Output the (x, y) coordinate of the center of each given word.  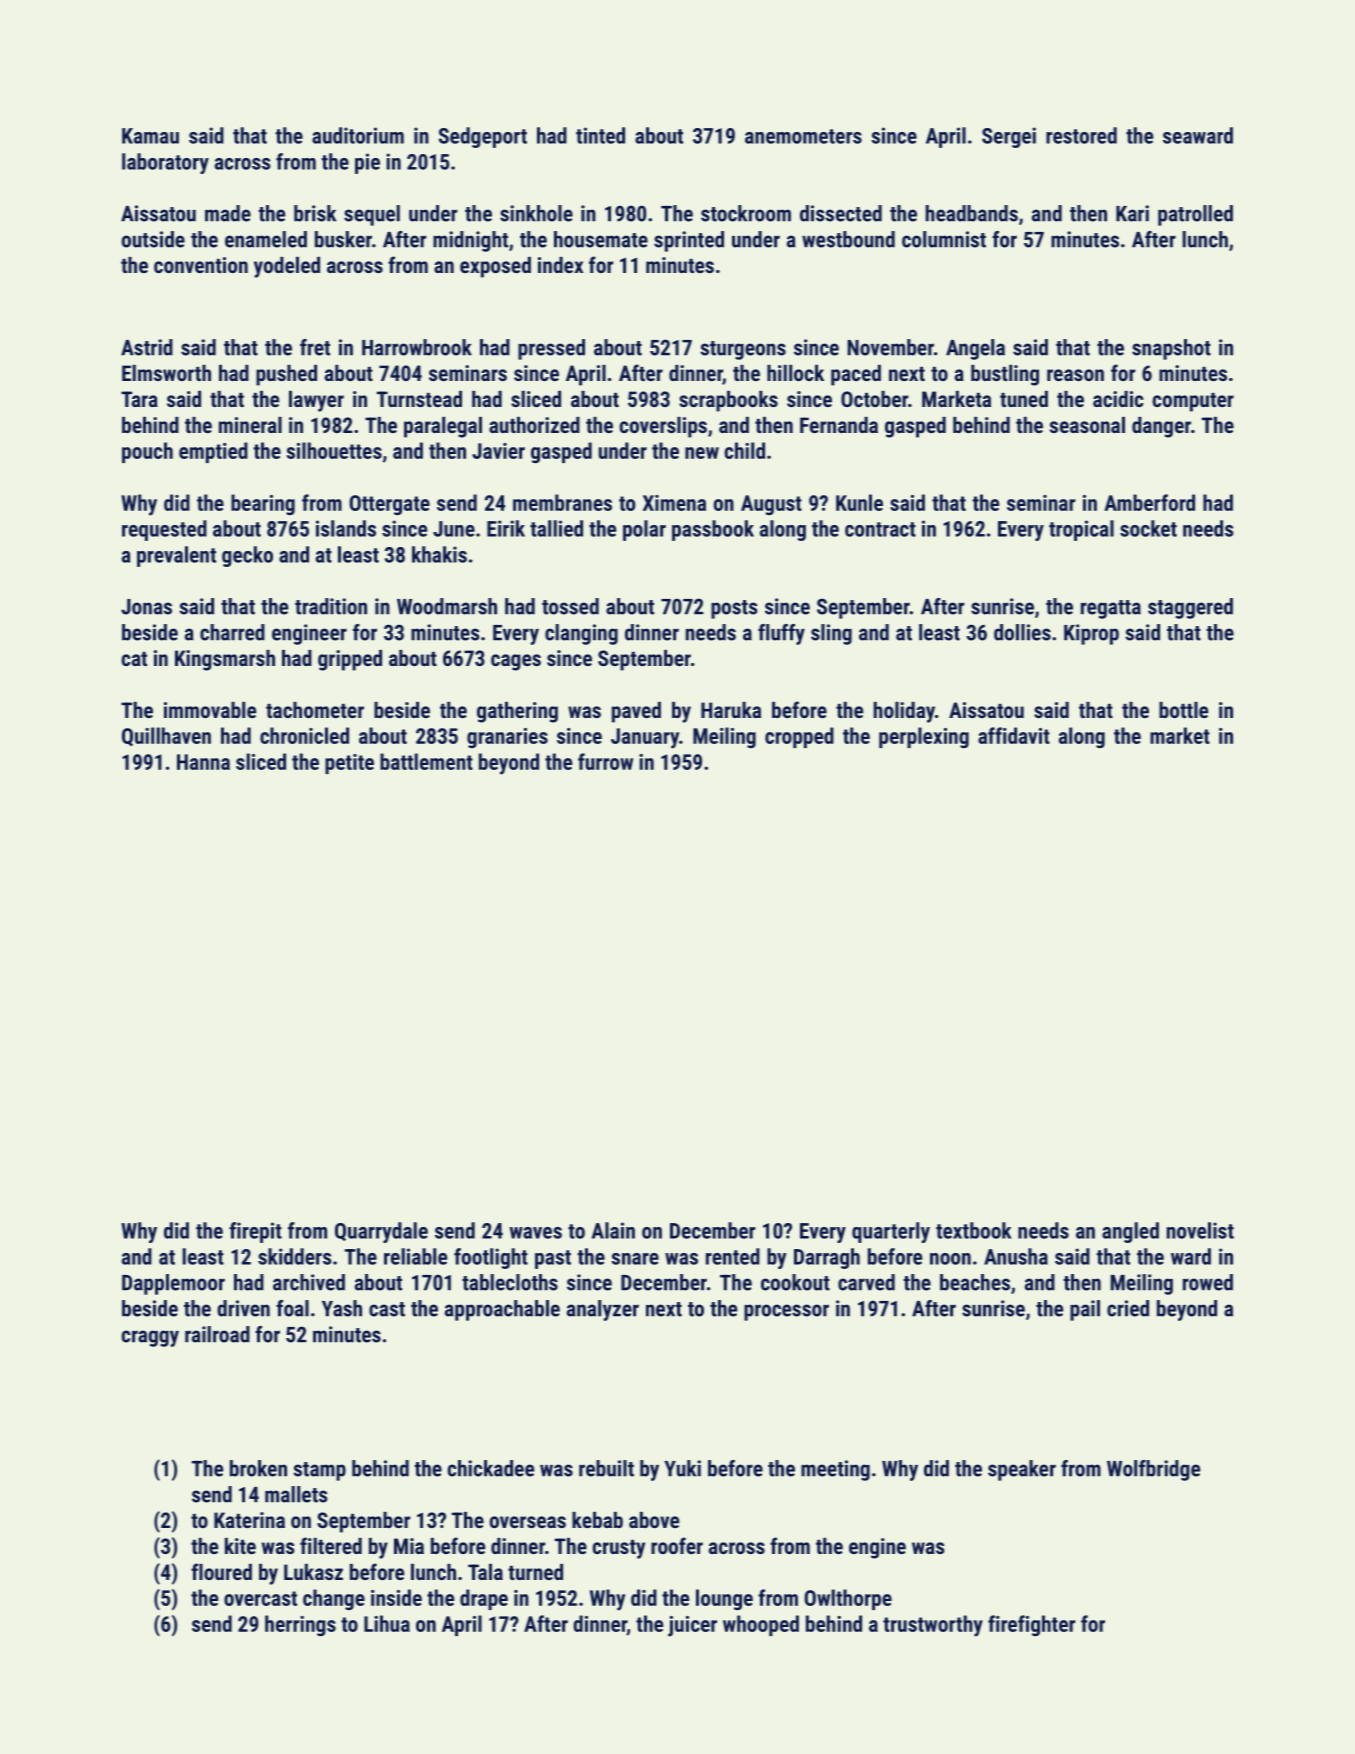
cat (134, 659)
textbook (973, 1230)
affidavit (1014, 735)
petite (349, 764)
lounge (724, 1599)
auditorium (358, 135)
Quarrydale (381, 1232)
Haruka (731, 710)
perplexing (924, 737)
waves (535, 1233)
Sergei (1009, 137)
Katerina (249, 1520)
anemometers (803, 136)
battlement (426, 761)
